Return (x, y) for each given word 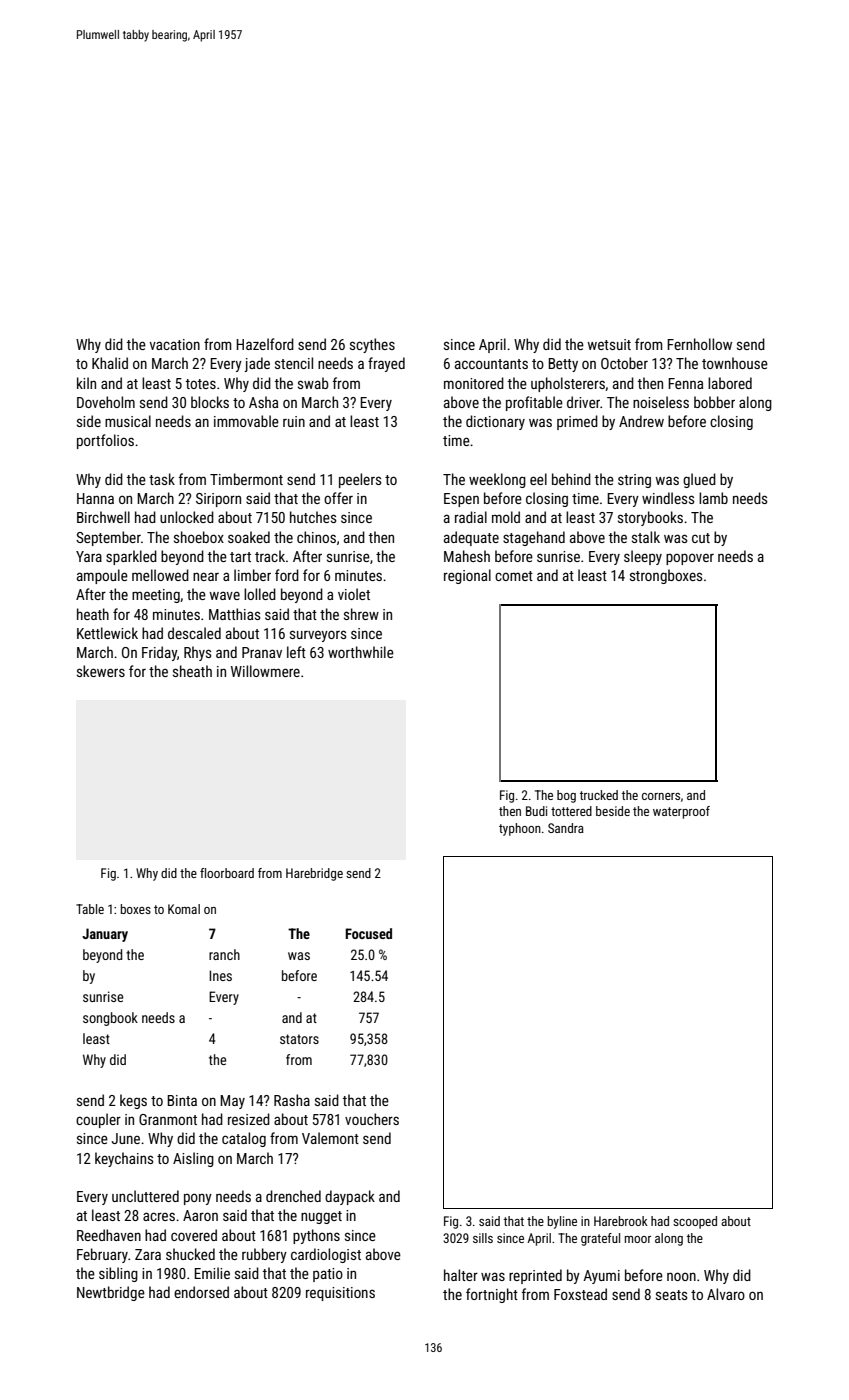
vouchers (372, 1119)
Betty (563, 365)
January (105, 935)
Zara (148, 1254)
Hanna (95, 498)
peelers (360, 480)
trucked (599, 795)
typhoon (520, 829)
